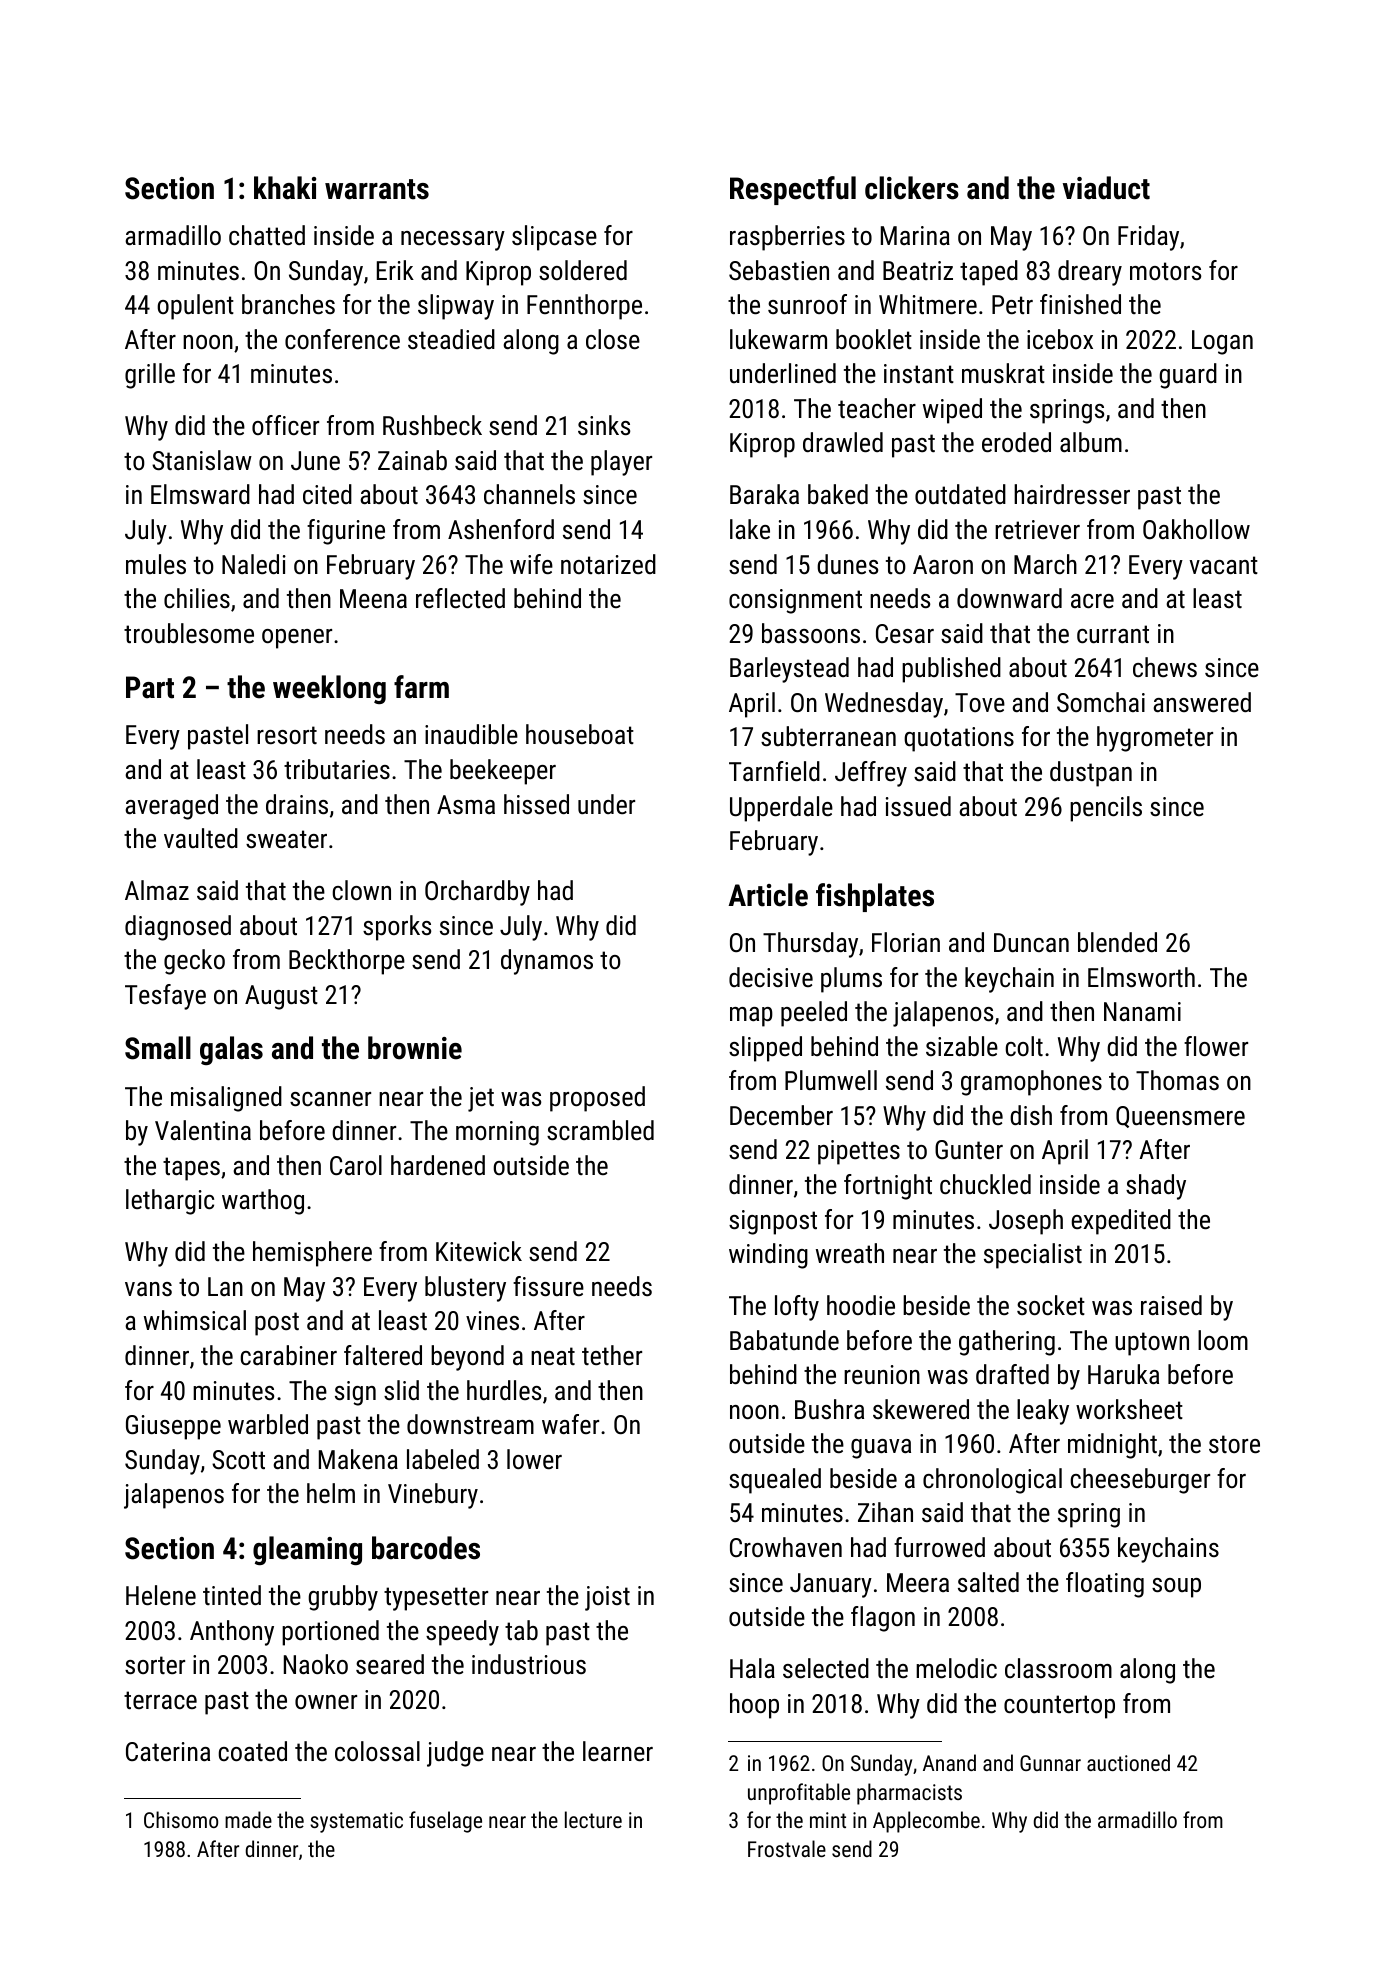  I want to click on Frostvale, so click(787, 1848).
